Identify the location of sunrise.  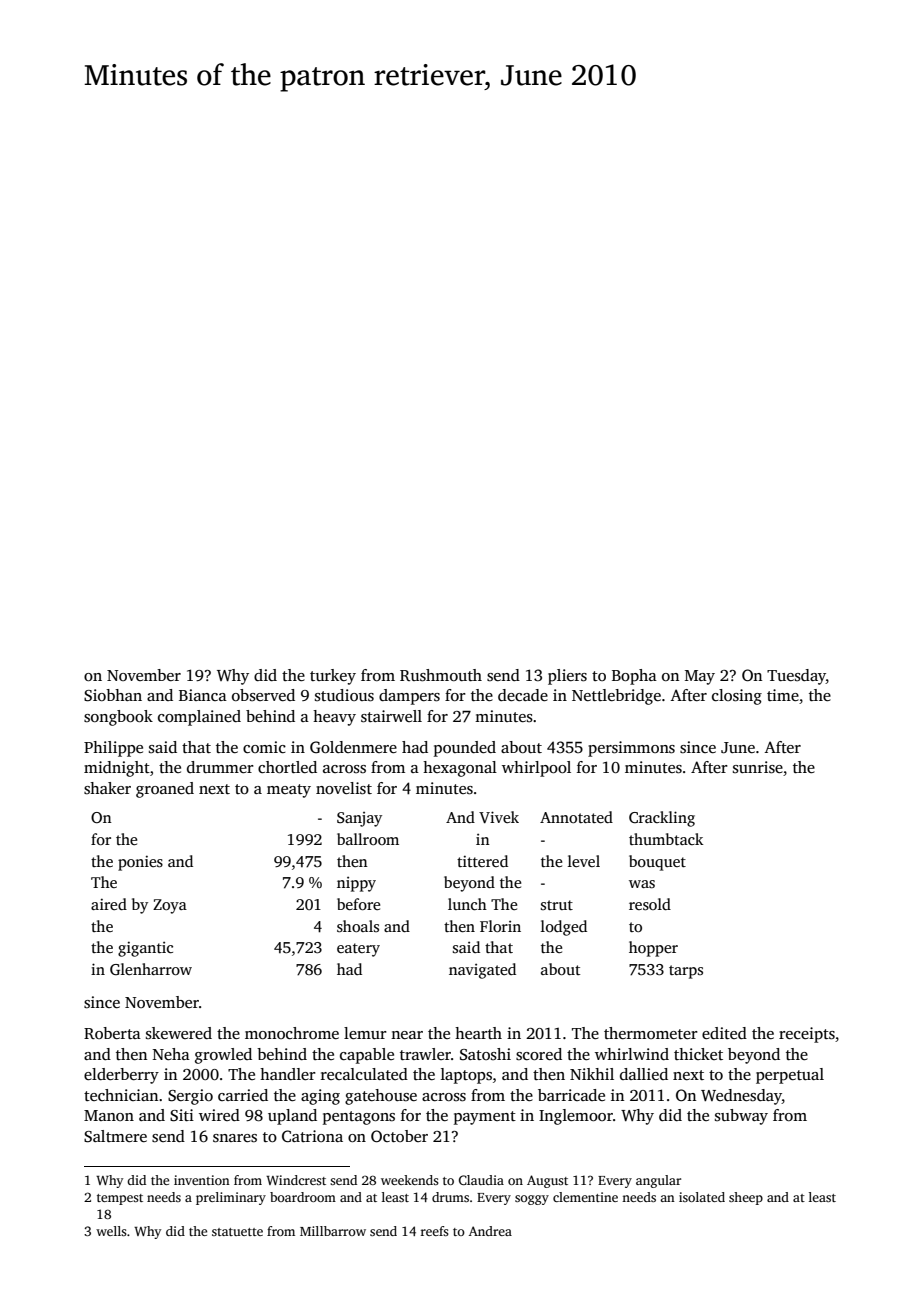
(758, 767).
